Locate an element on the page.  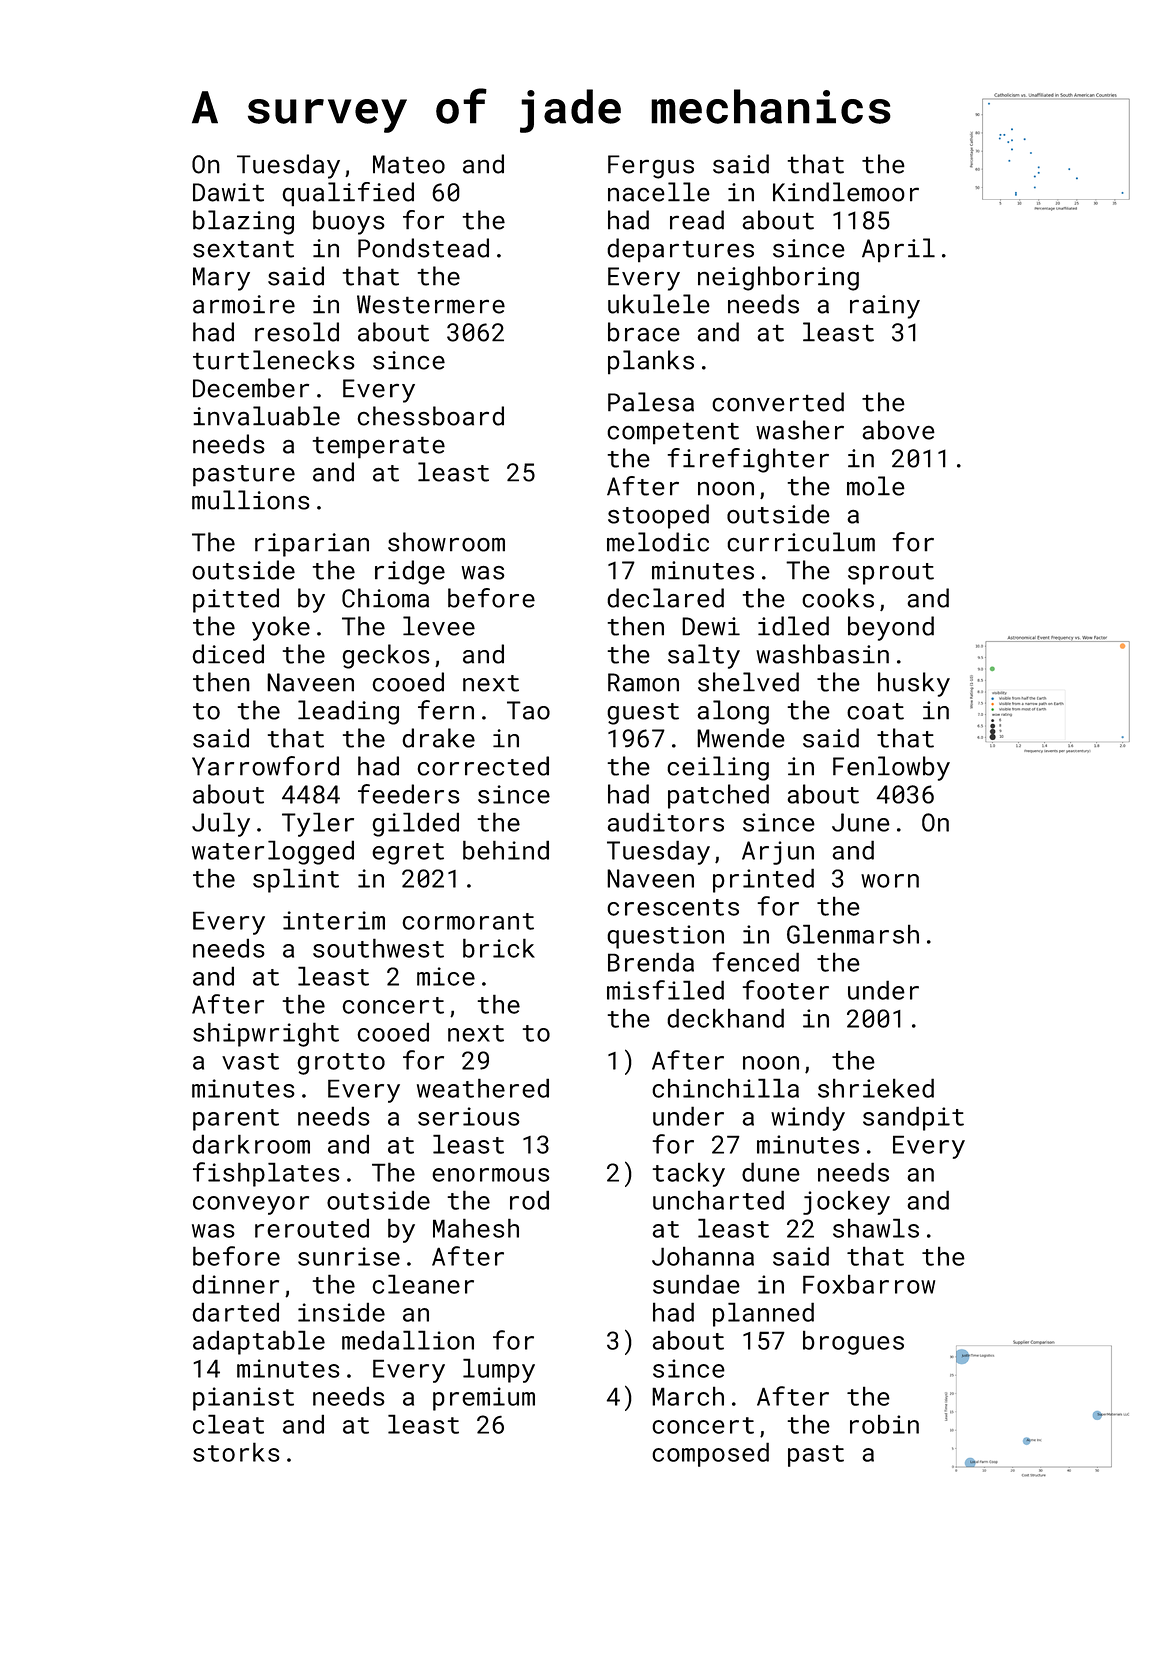
Kindlemoor is located at coordinates (846, 192).
